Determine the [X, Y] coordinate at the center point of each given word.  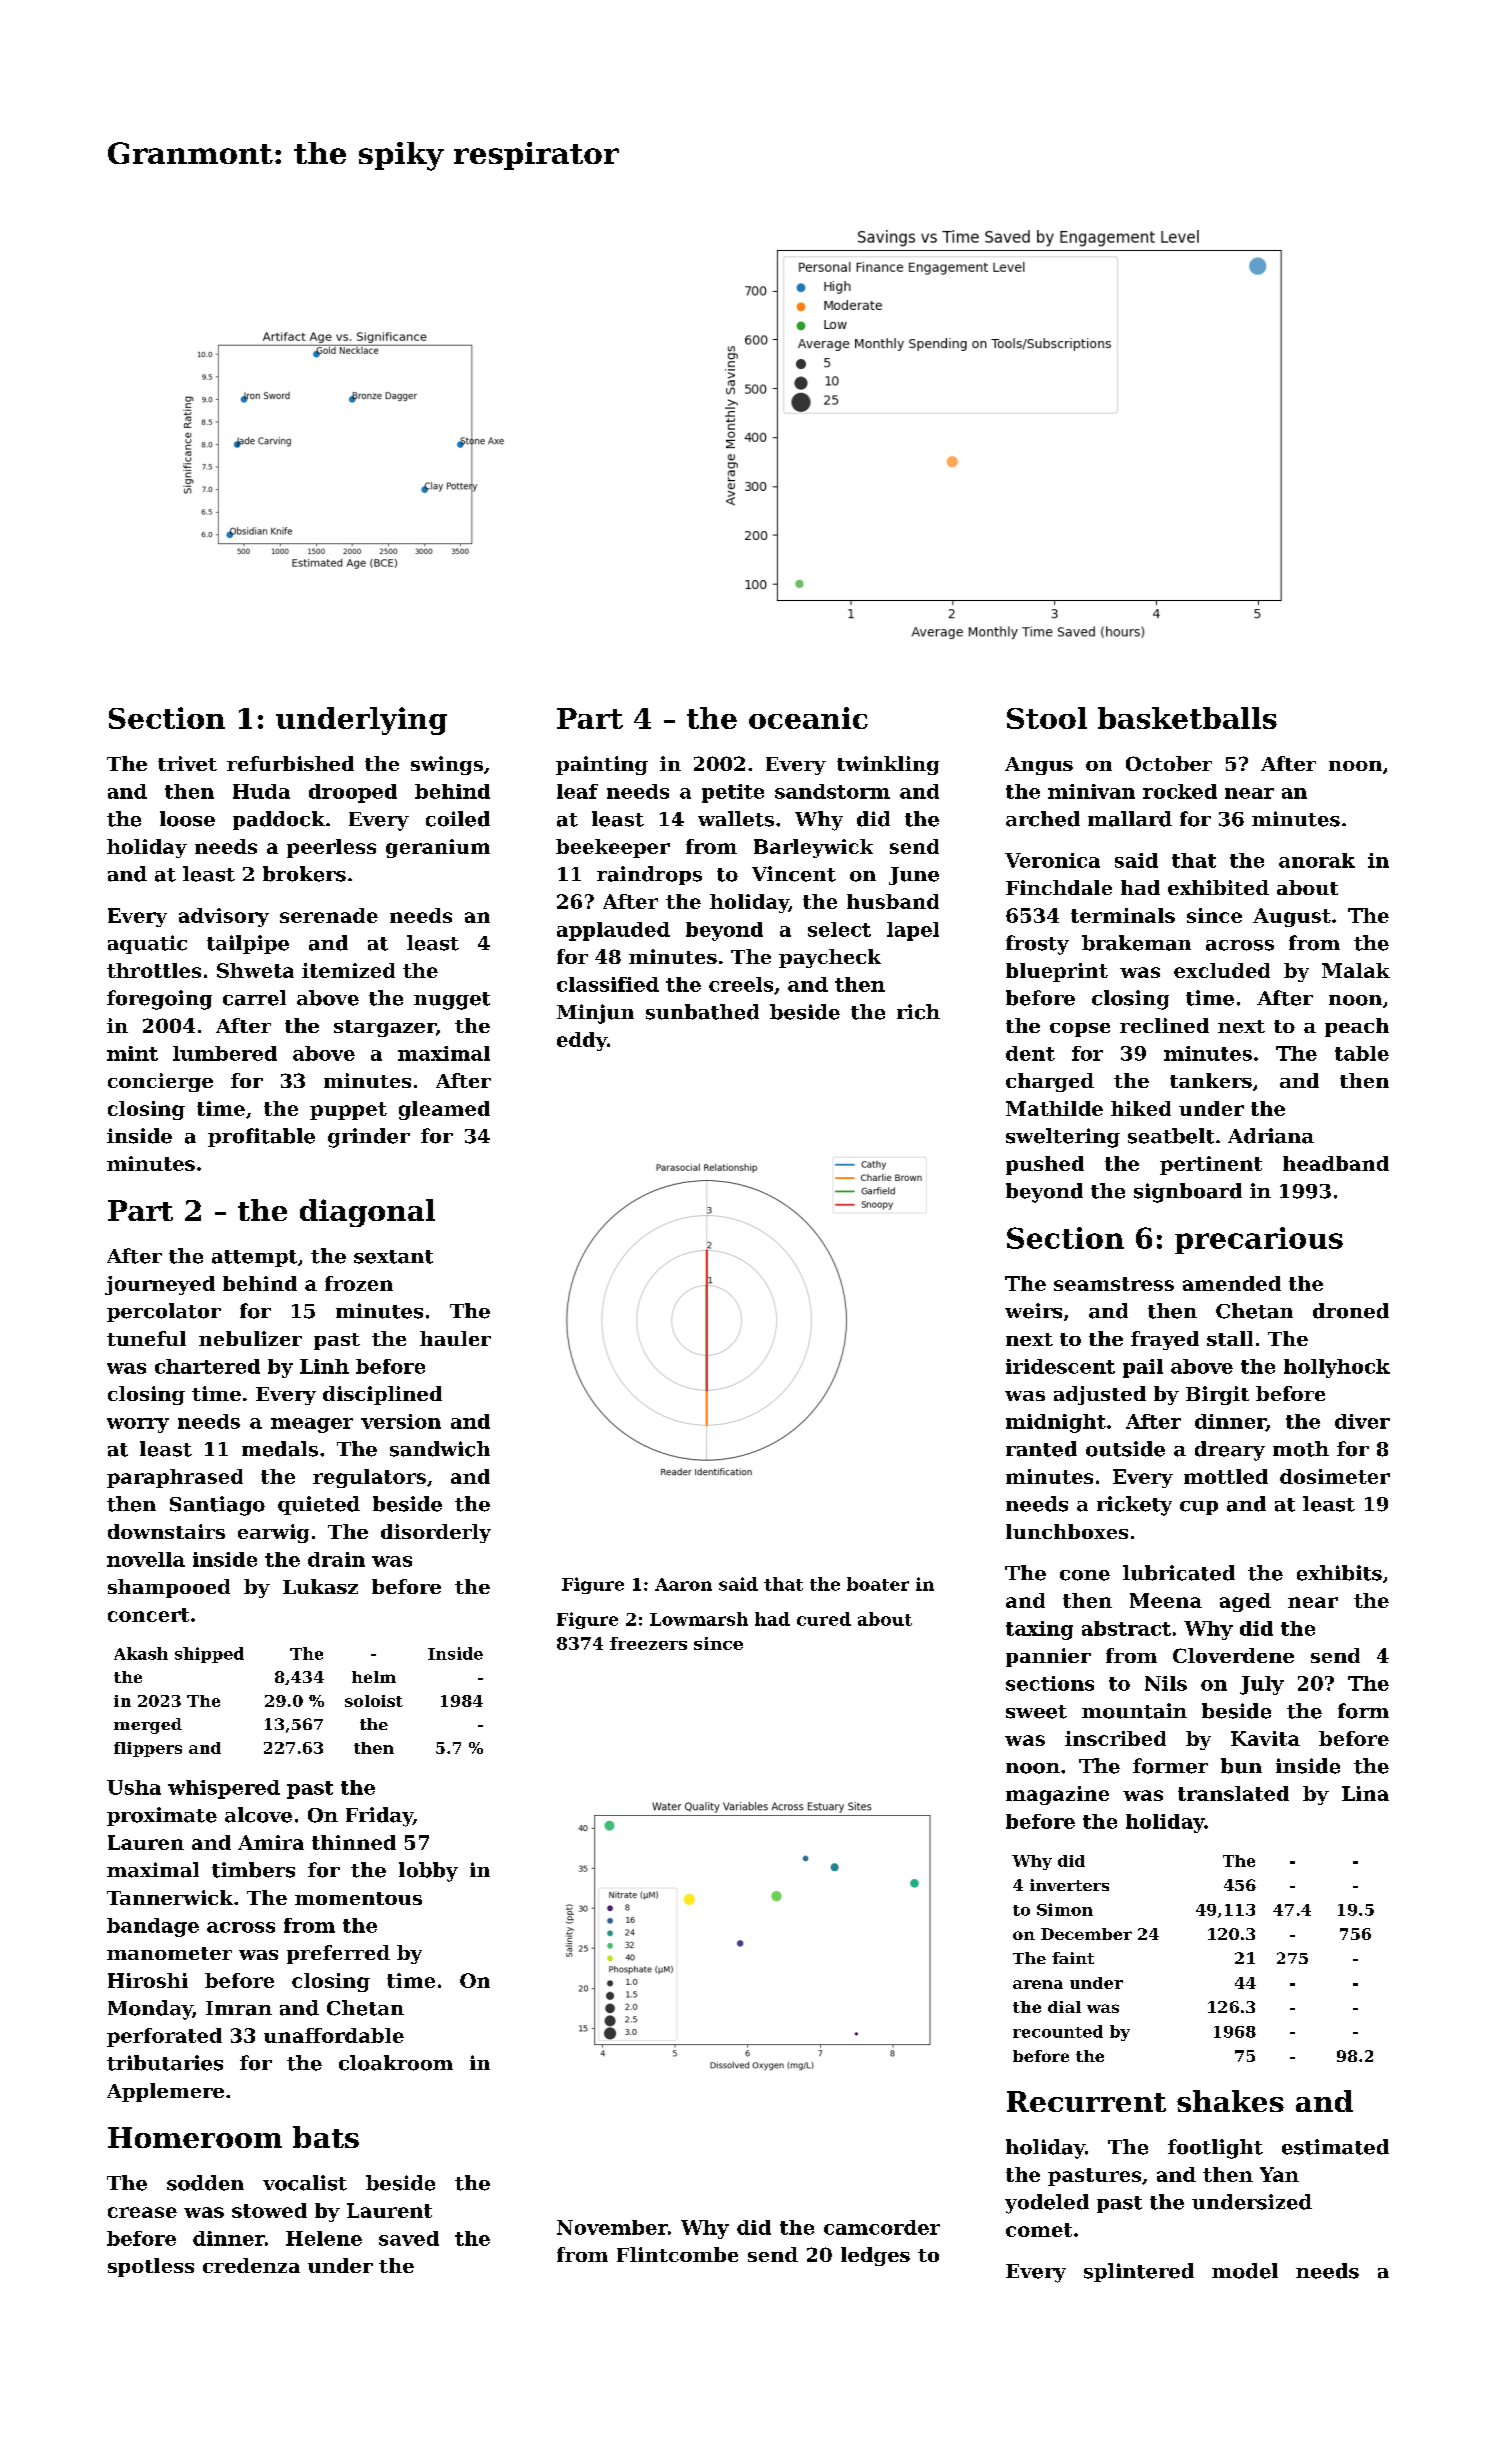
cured [824, 1619]
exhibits [1339, 1573]
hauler [455, 1338]
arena [1038, 1984]
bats [326, 2137]
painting [602, 765]
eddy [582, 1041]
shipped [209, 1655]
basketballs [1187, 718]
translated [1233, 1793]
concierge [160, 1082]
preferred [338, 1954]
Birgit [1217, 1395]
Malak [1356, 970]
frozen [359, 1283]
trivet [187, 763]
